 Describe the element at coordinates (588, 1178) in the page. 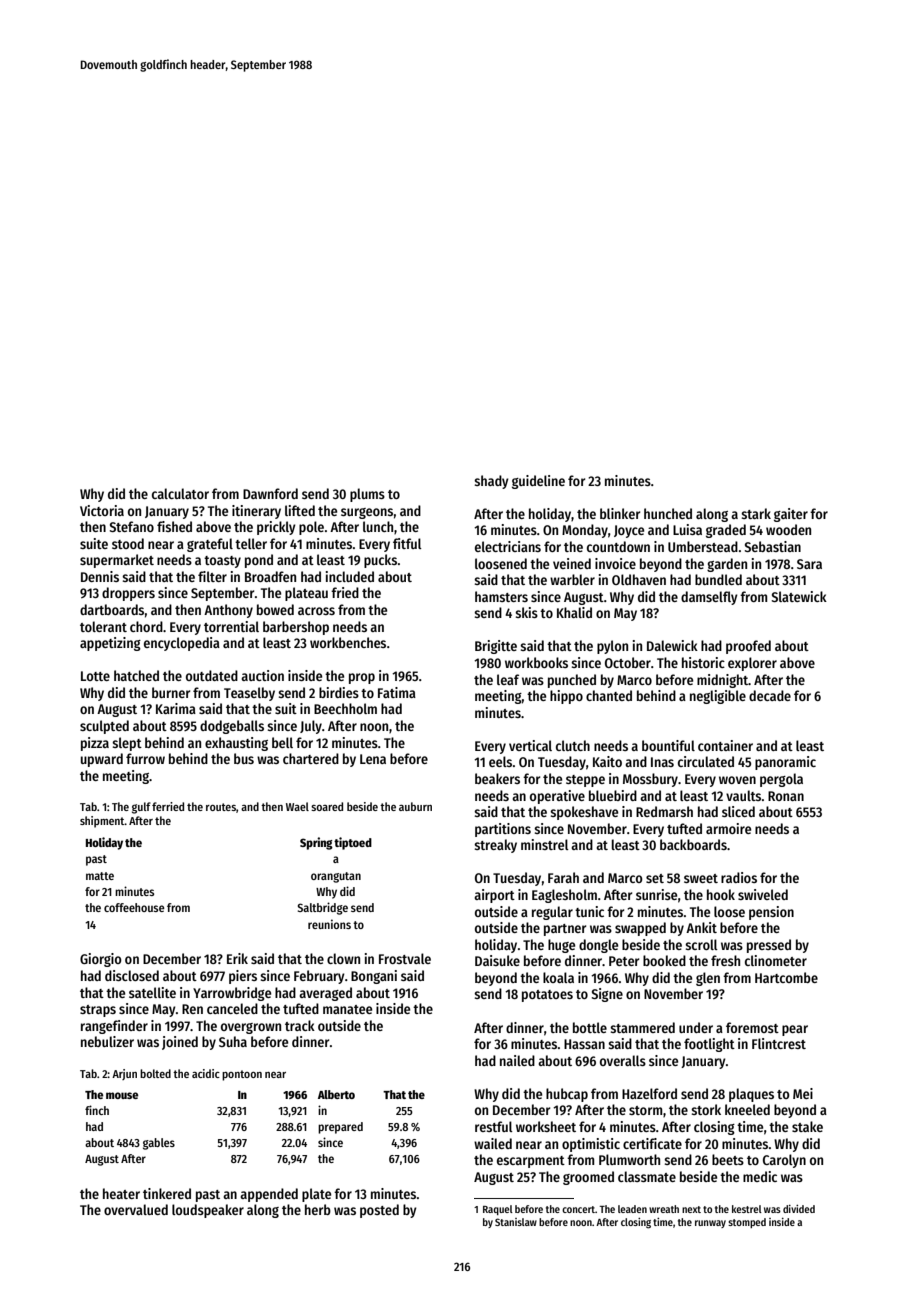

I see `groomed` at that location.
